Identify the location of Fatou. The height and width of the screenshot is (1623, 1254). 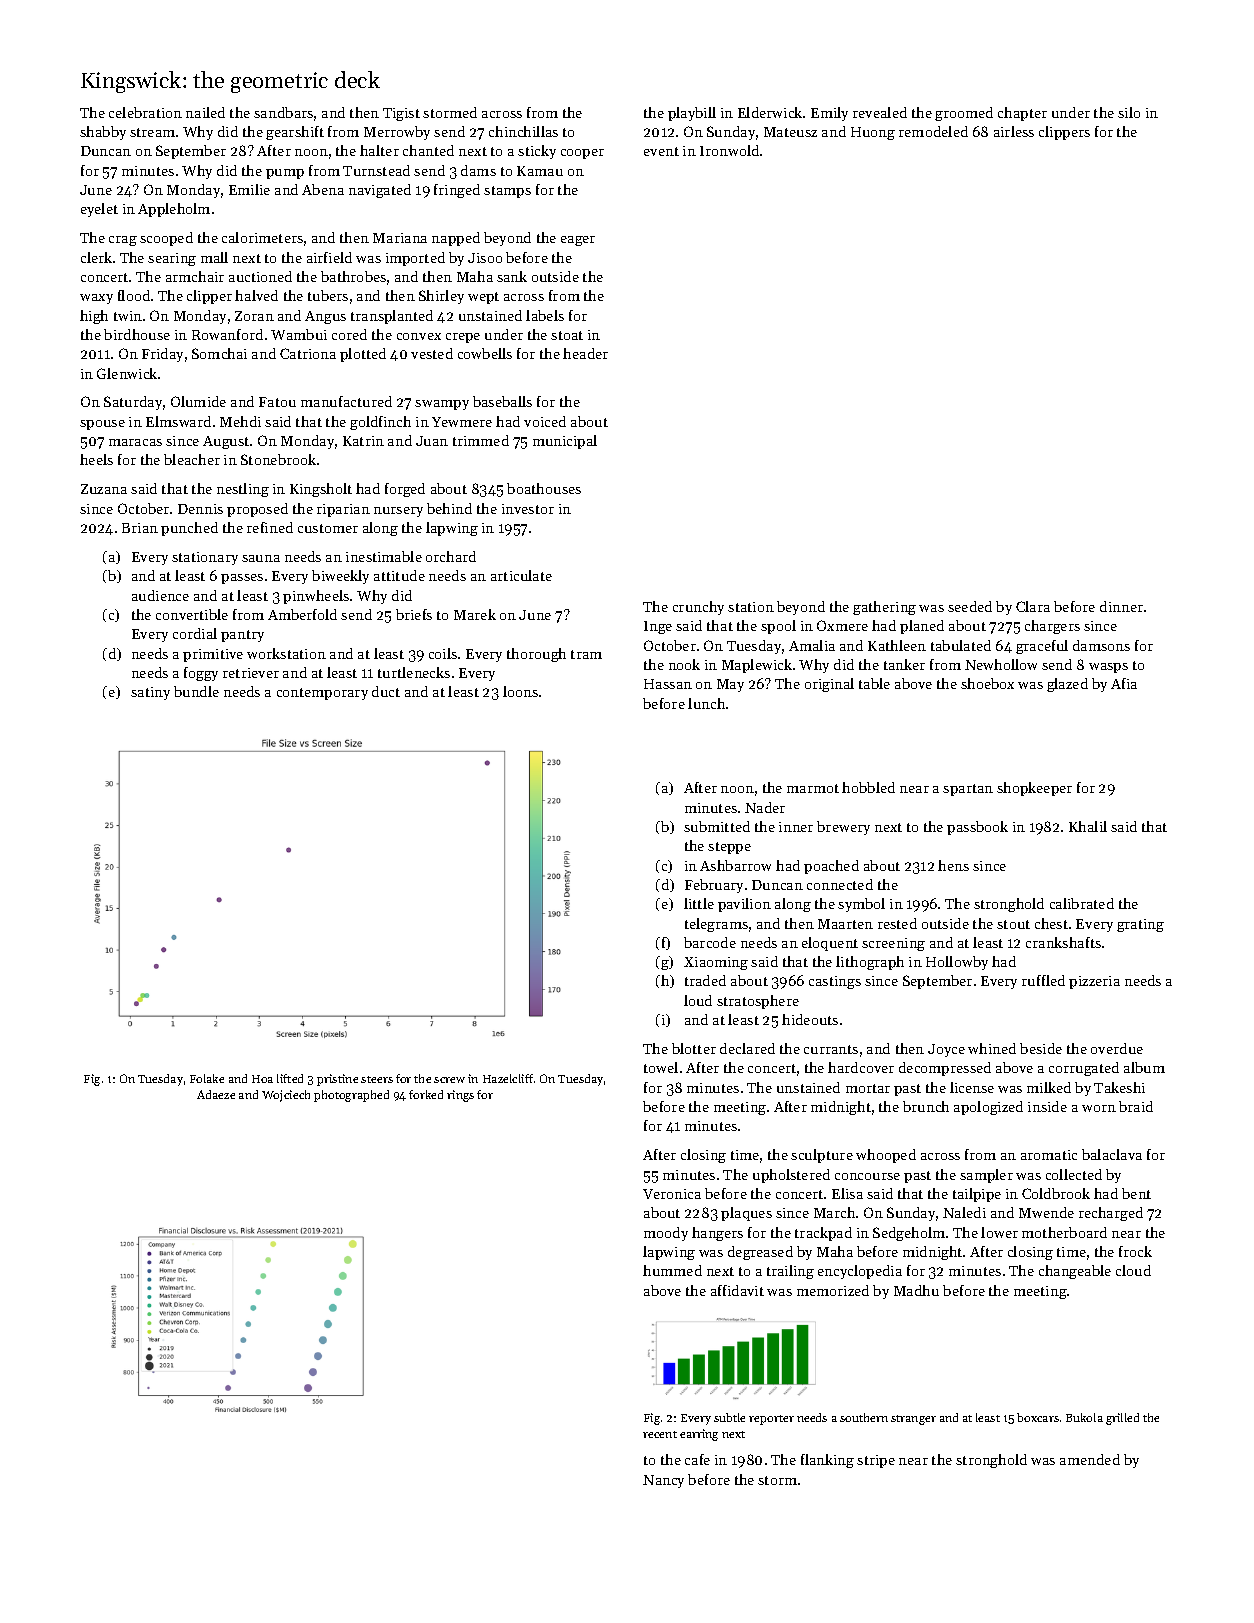
(277, 402).
